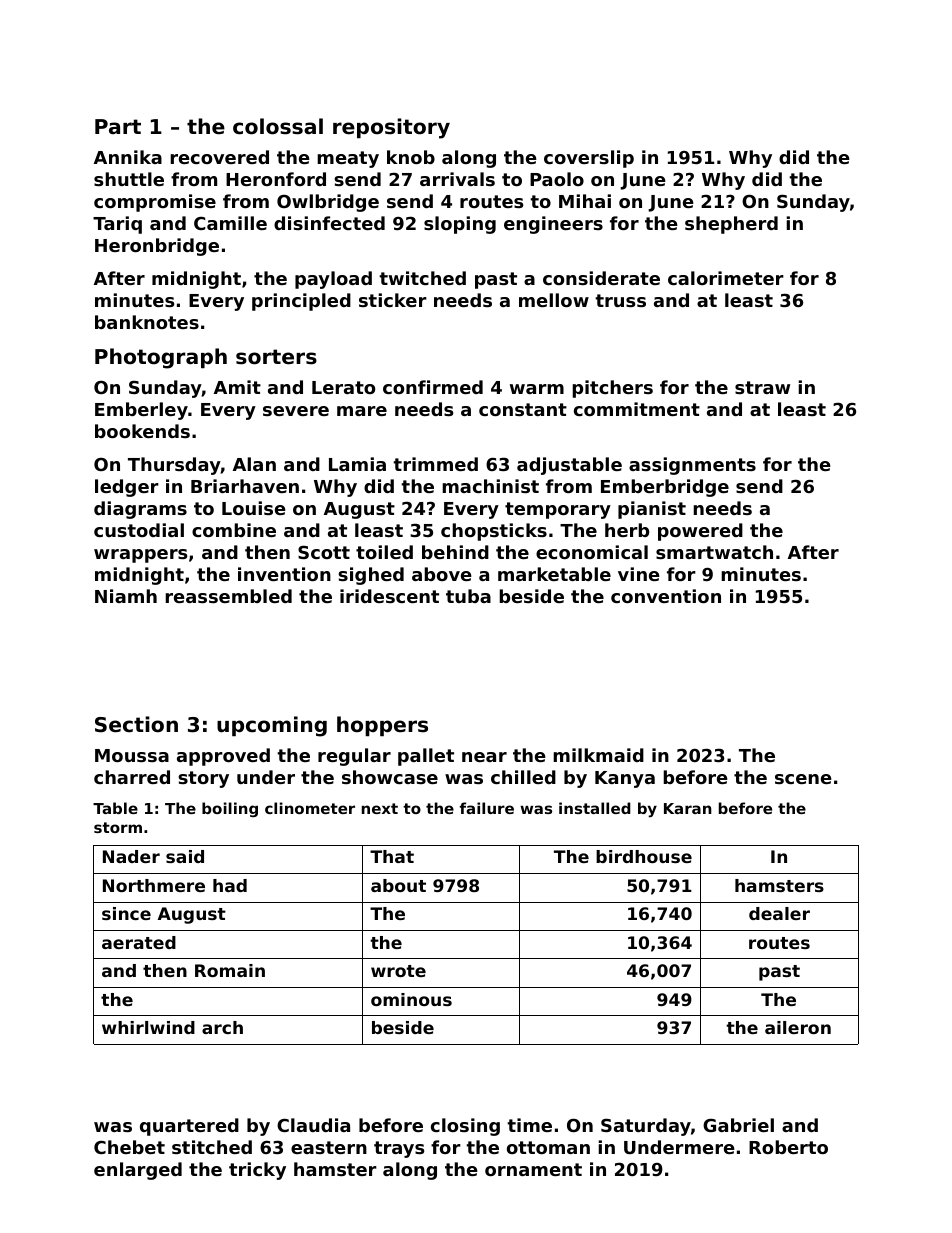 The width and height of the screenshot is (952, 1233). Describe the element at coordinates (484, 757) in the screenshot. I see `near` at that location.
